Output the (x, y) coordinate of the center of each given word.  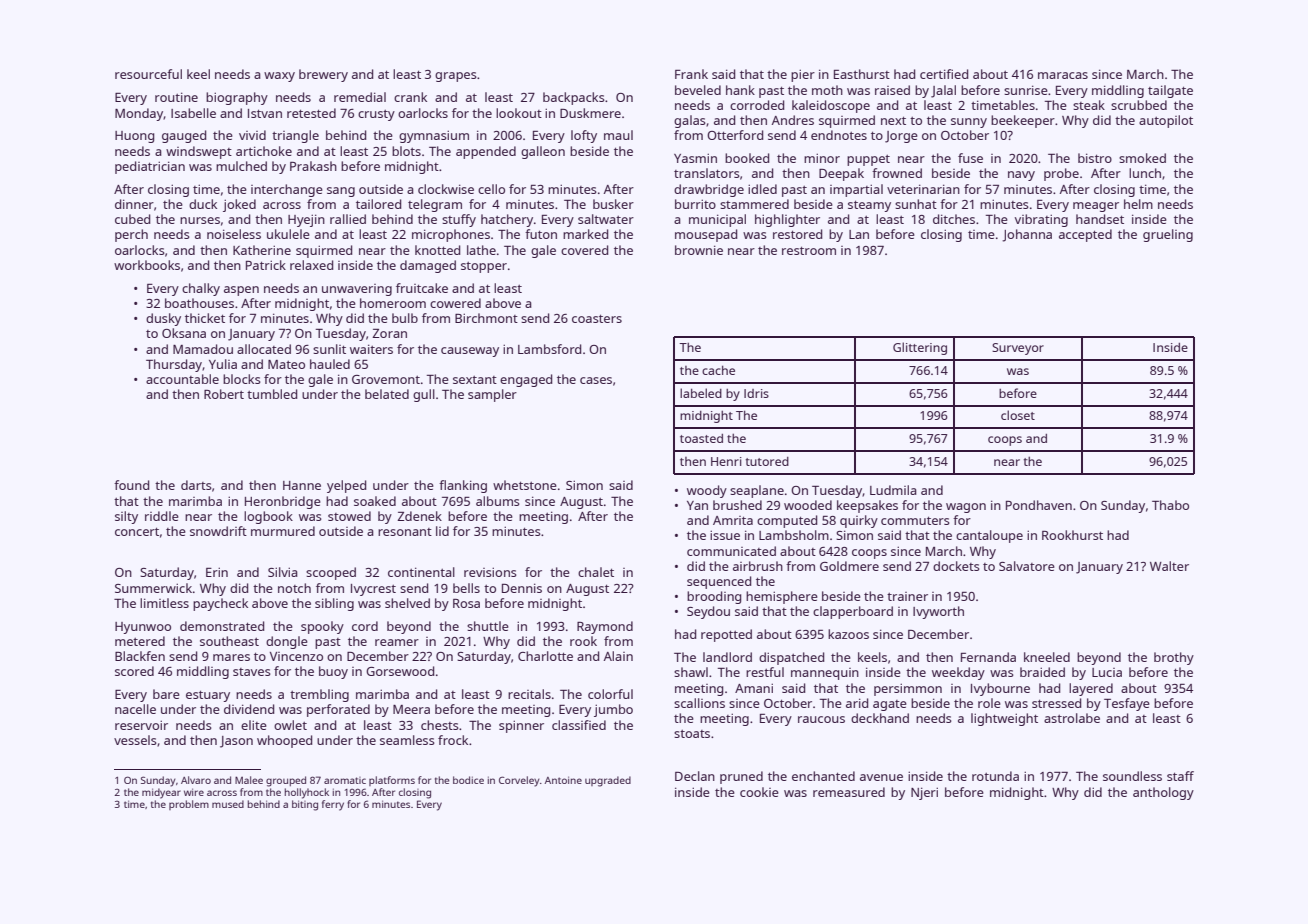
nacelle (135, 709)
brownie (699, 250)
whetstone (525, 485)
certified (944, 74)
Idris (756, 393)
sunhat (916, 204)
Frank (691, 74)
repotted (726, 635)
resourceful (148, 74)
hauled (330, 364)
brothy (1174, 658)
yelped (346, 486)
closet (1018, 415)
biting (305, 805)
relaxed (311, 265)
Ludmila (893, 490)
